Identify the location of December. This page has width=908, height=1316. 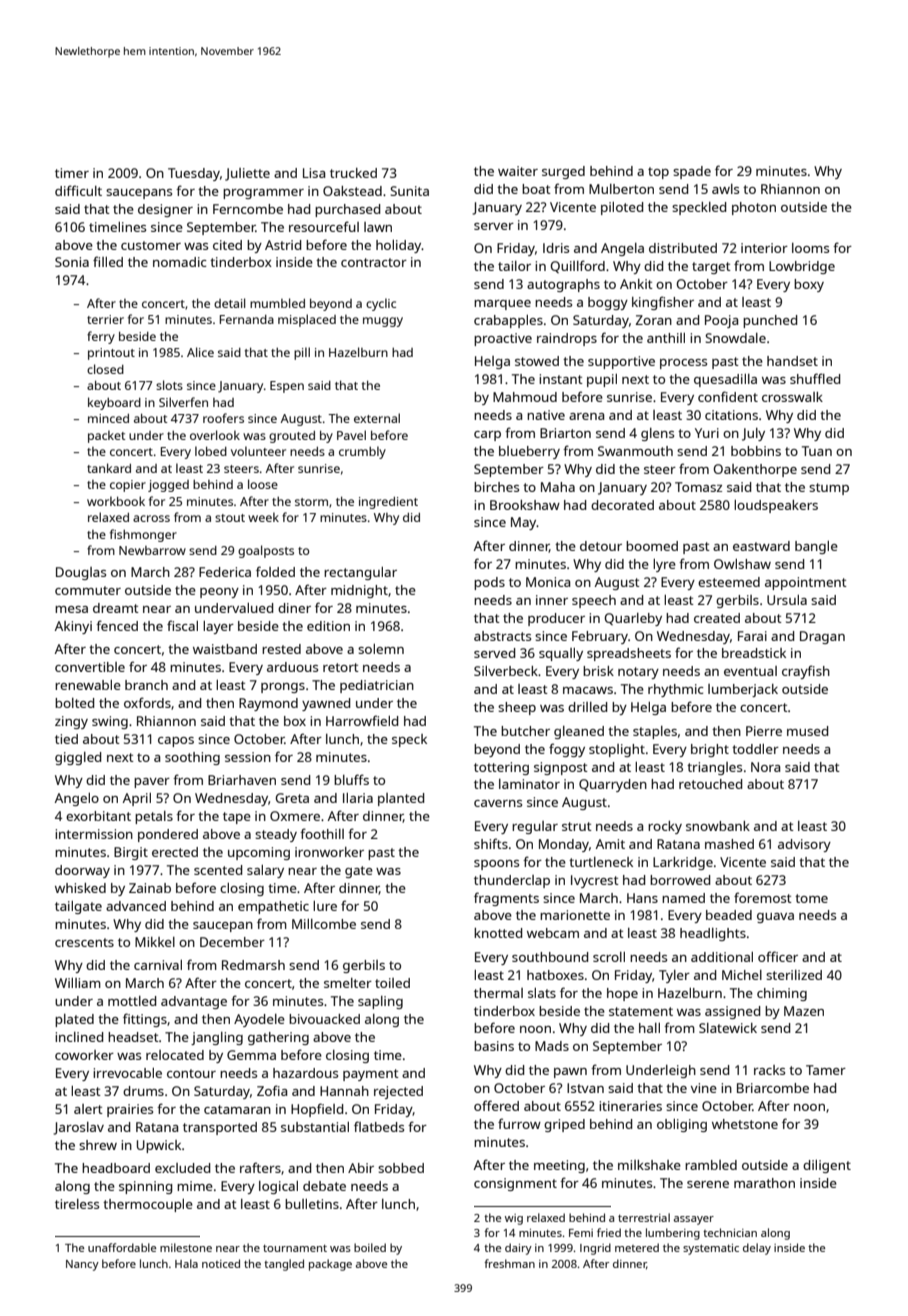
(232, 942).
